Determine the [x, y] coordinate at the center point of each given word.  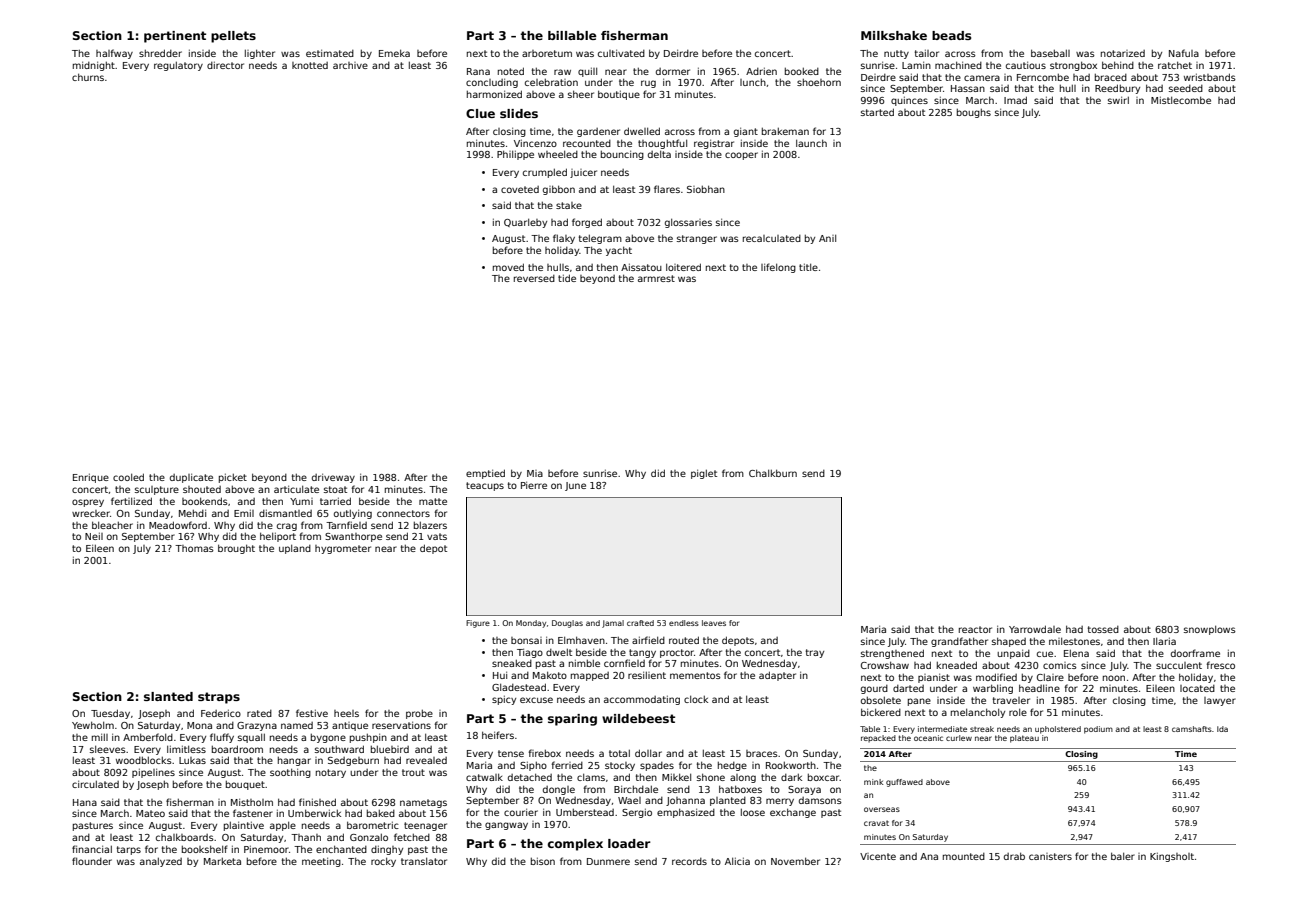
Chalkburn [773, 473]
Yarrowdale [1035, 629]
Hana [85, 802]
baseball [1050, 53]
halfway [114, 54]
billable [572, 35]
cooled [128, 477]
